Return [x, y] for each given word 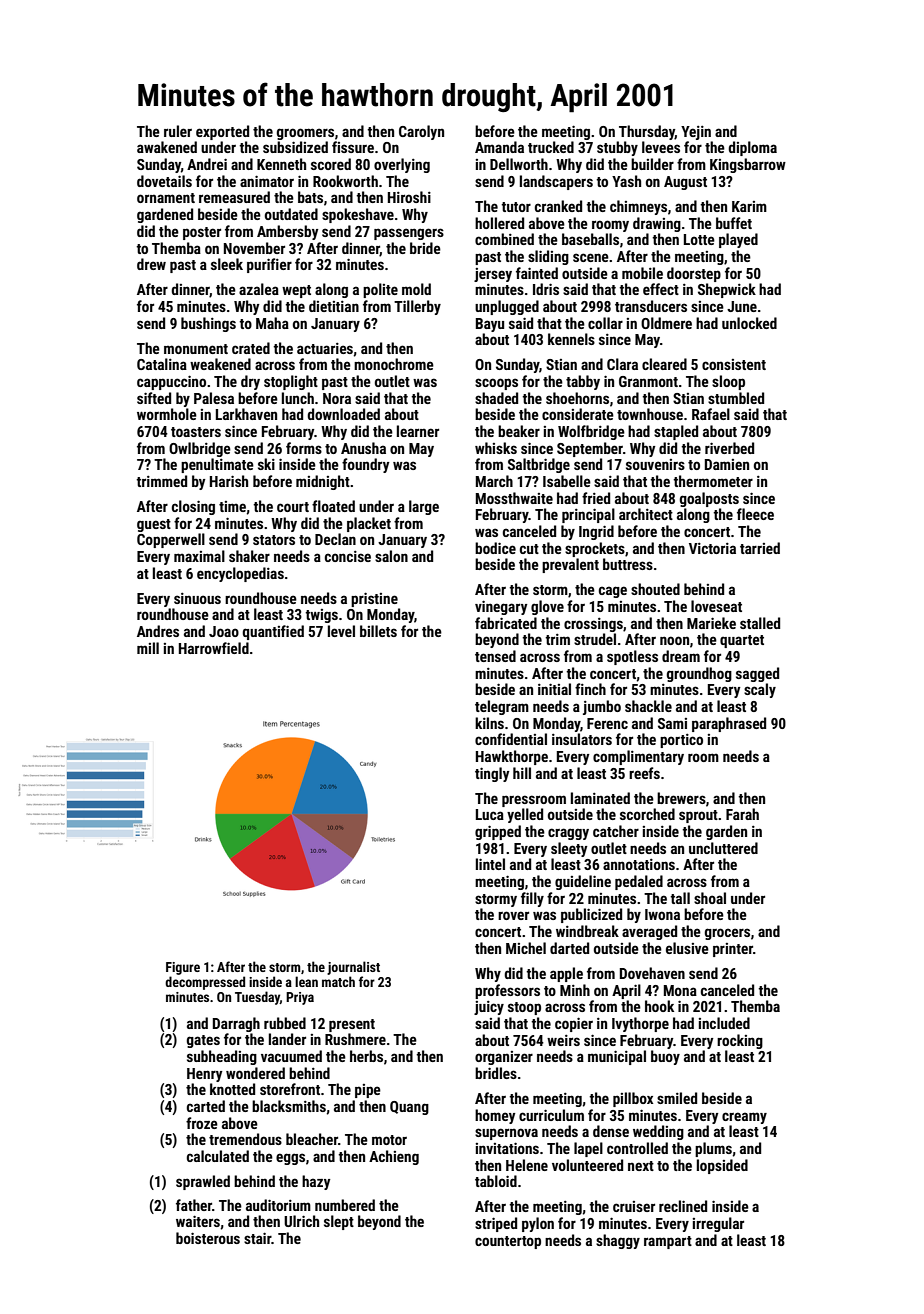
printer [733, 950]
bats [310, 197]
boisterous [208, 1238]
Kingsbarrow [748, 165]
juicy [489, 1008]
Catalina [162, 364]
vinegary [501, 607]
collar [605, 323]
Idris [546, 289]
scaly [760, 690]
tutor [516, 207]
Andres [158, 631]
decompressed [205, 983]
